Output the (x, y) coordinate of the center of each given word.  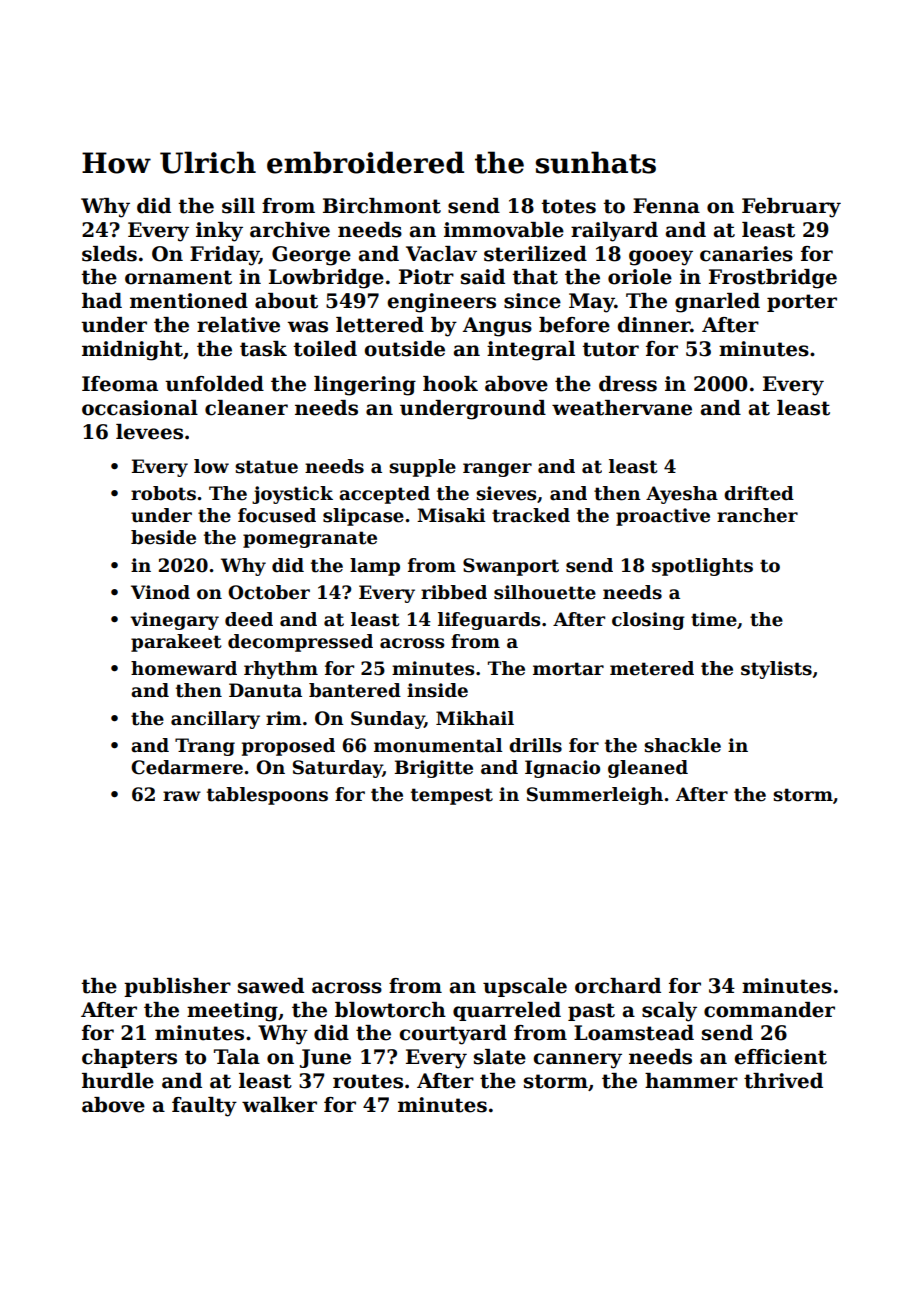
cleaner (246, 408)
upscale (525, 987)
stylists (776, 670)
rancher (757, 515)
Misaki (451, 515)
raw (182, 796)
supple (422, 468)
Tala (237, 1057)
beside (163, 537)
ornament (178, 277)
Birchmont (382, 206)
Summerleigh (595, 796)
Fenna (666, 206)
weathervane (622, 408)
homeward (184, 668)
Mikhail (475, 718)
